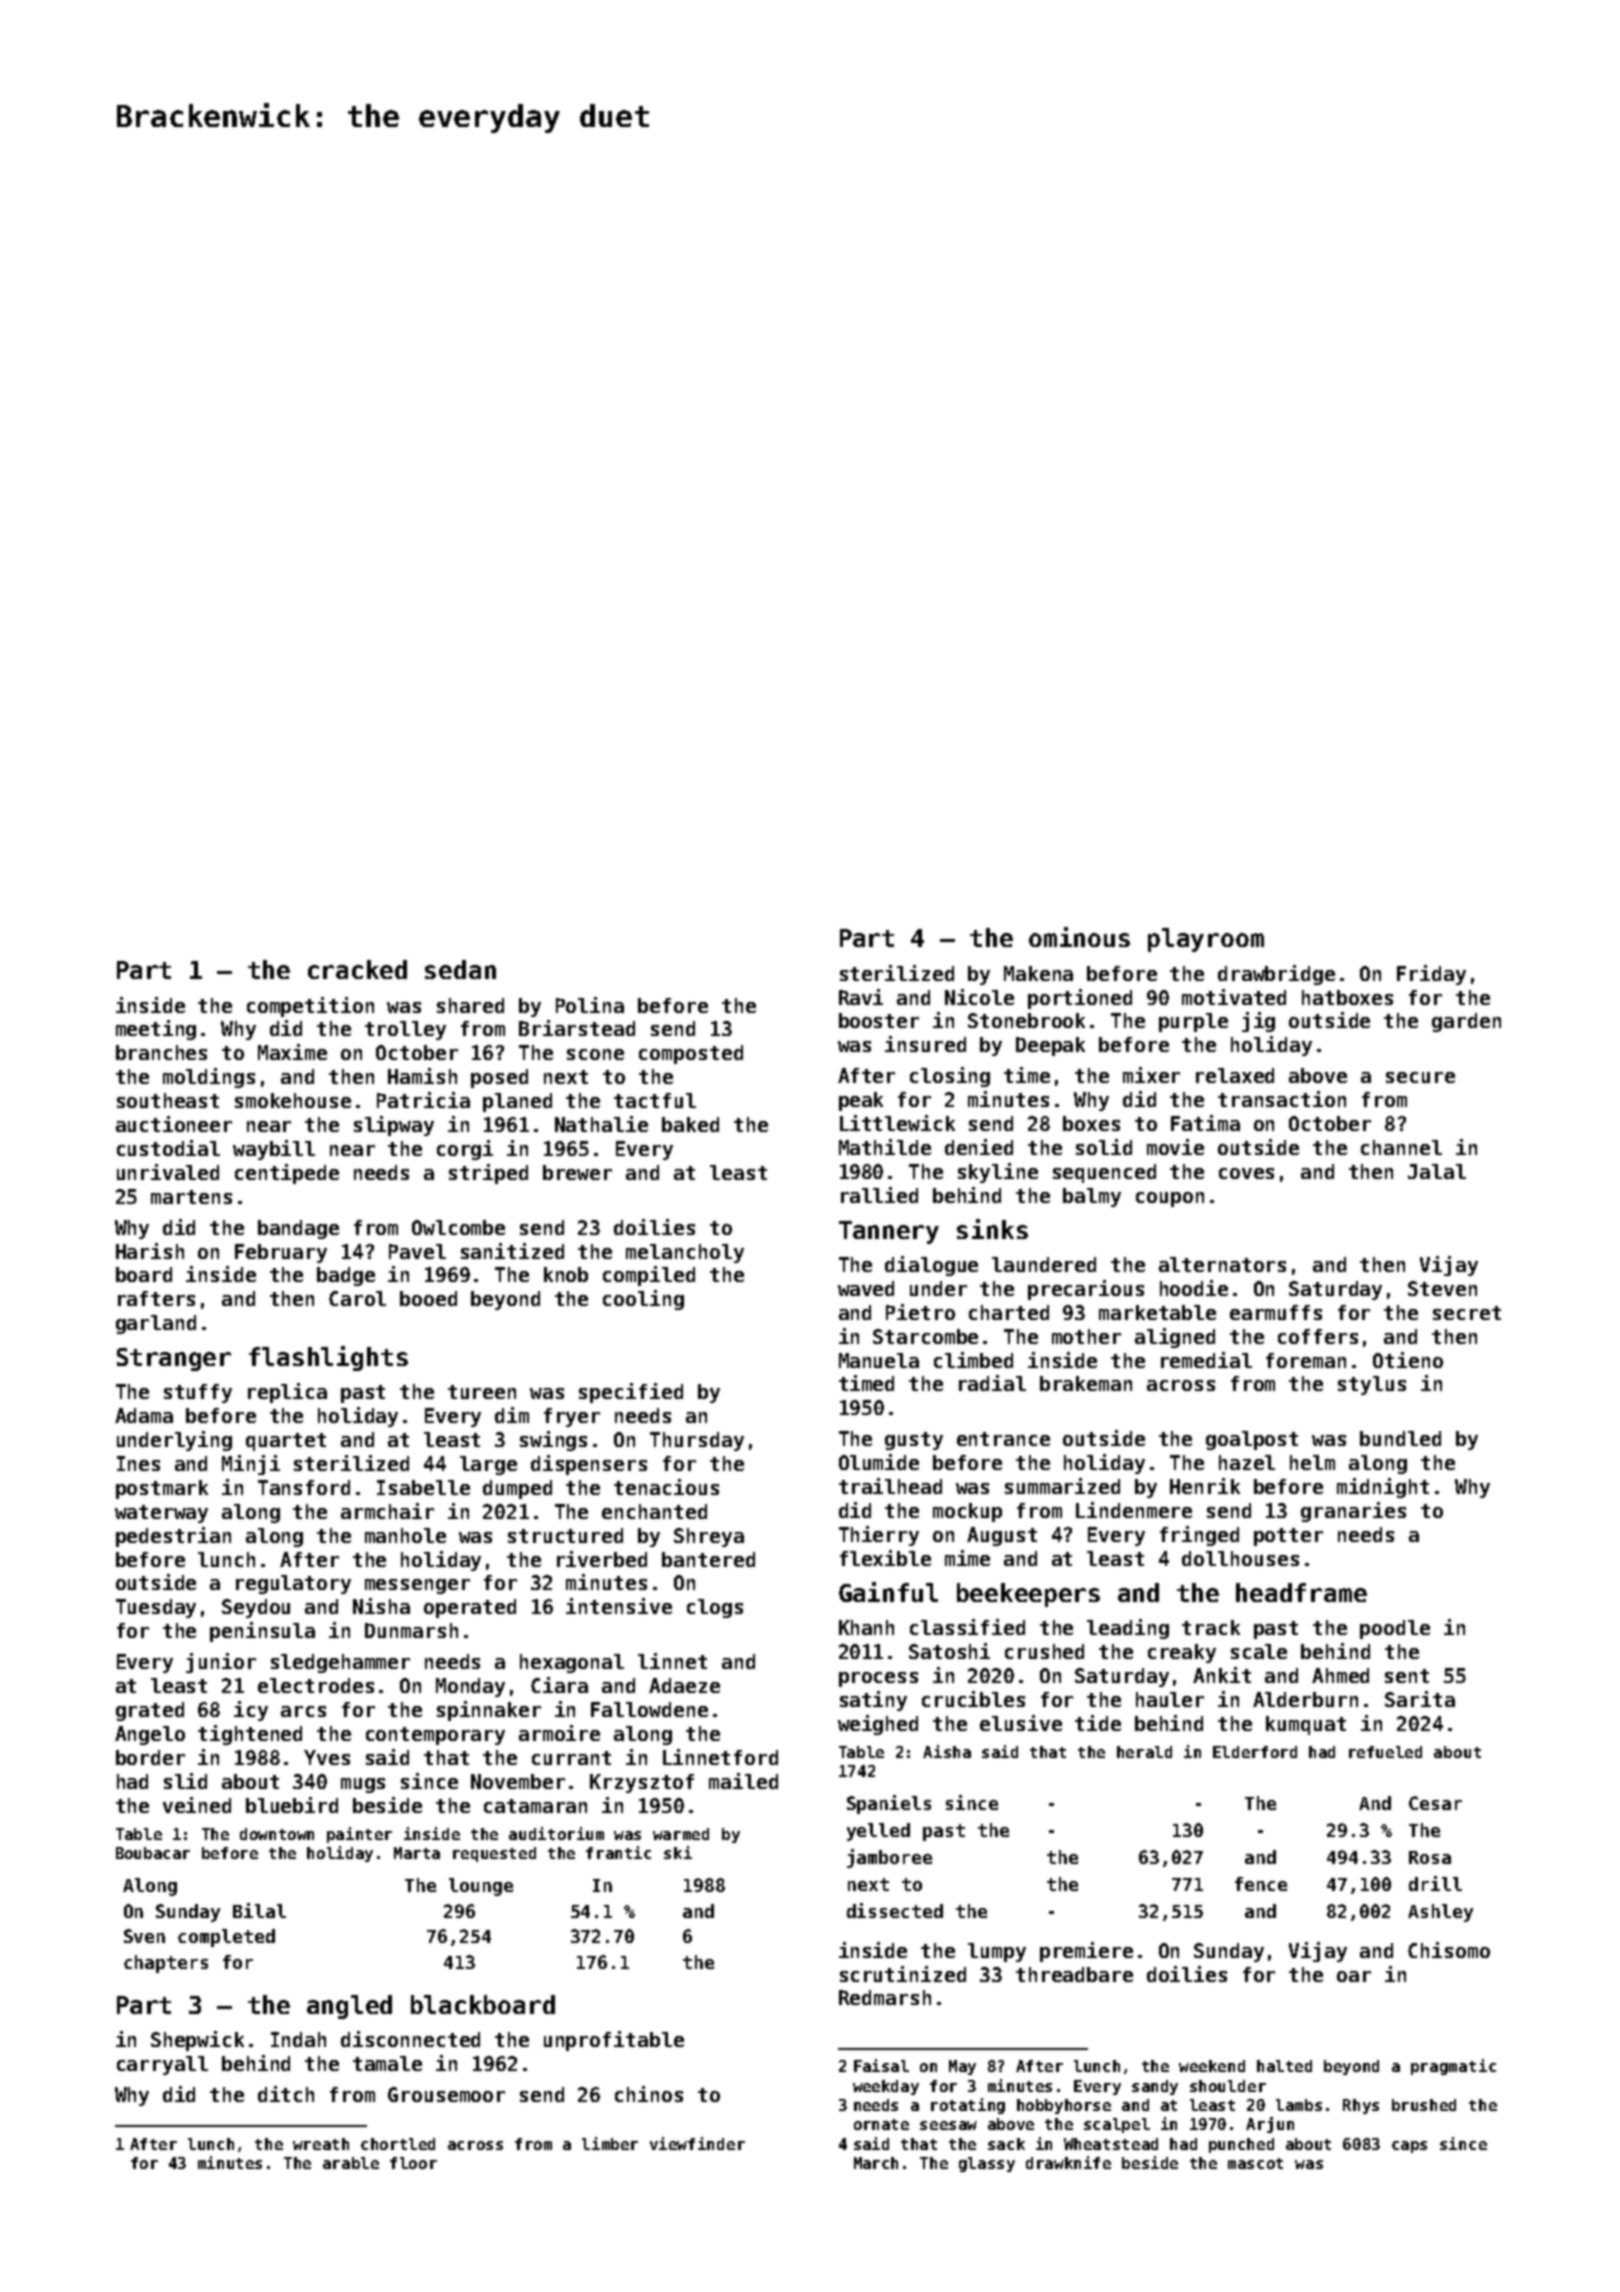 This image has width=1620, height=2292. I want to click on ominous, so click(1079, 937).
